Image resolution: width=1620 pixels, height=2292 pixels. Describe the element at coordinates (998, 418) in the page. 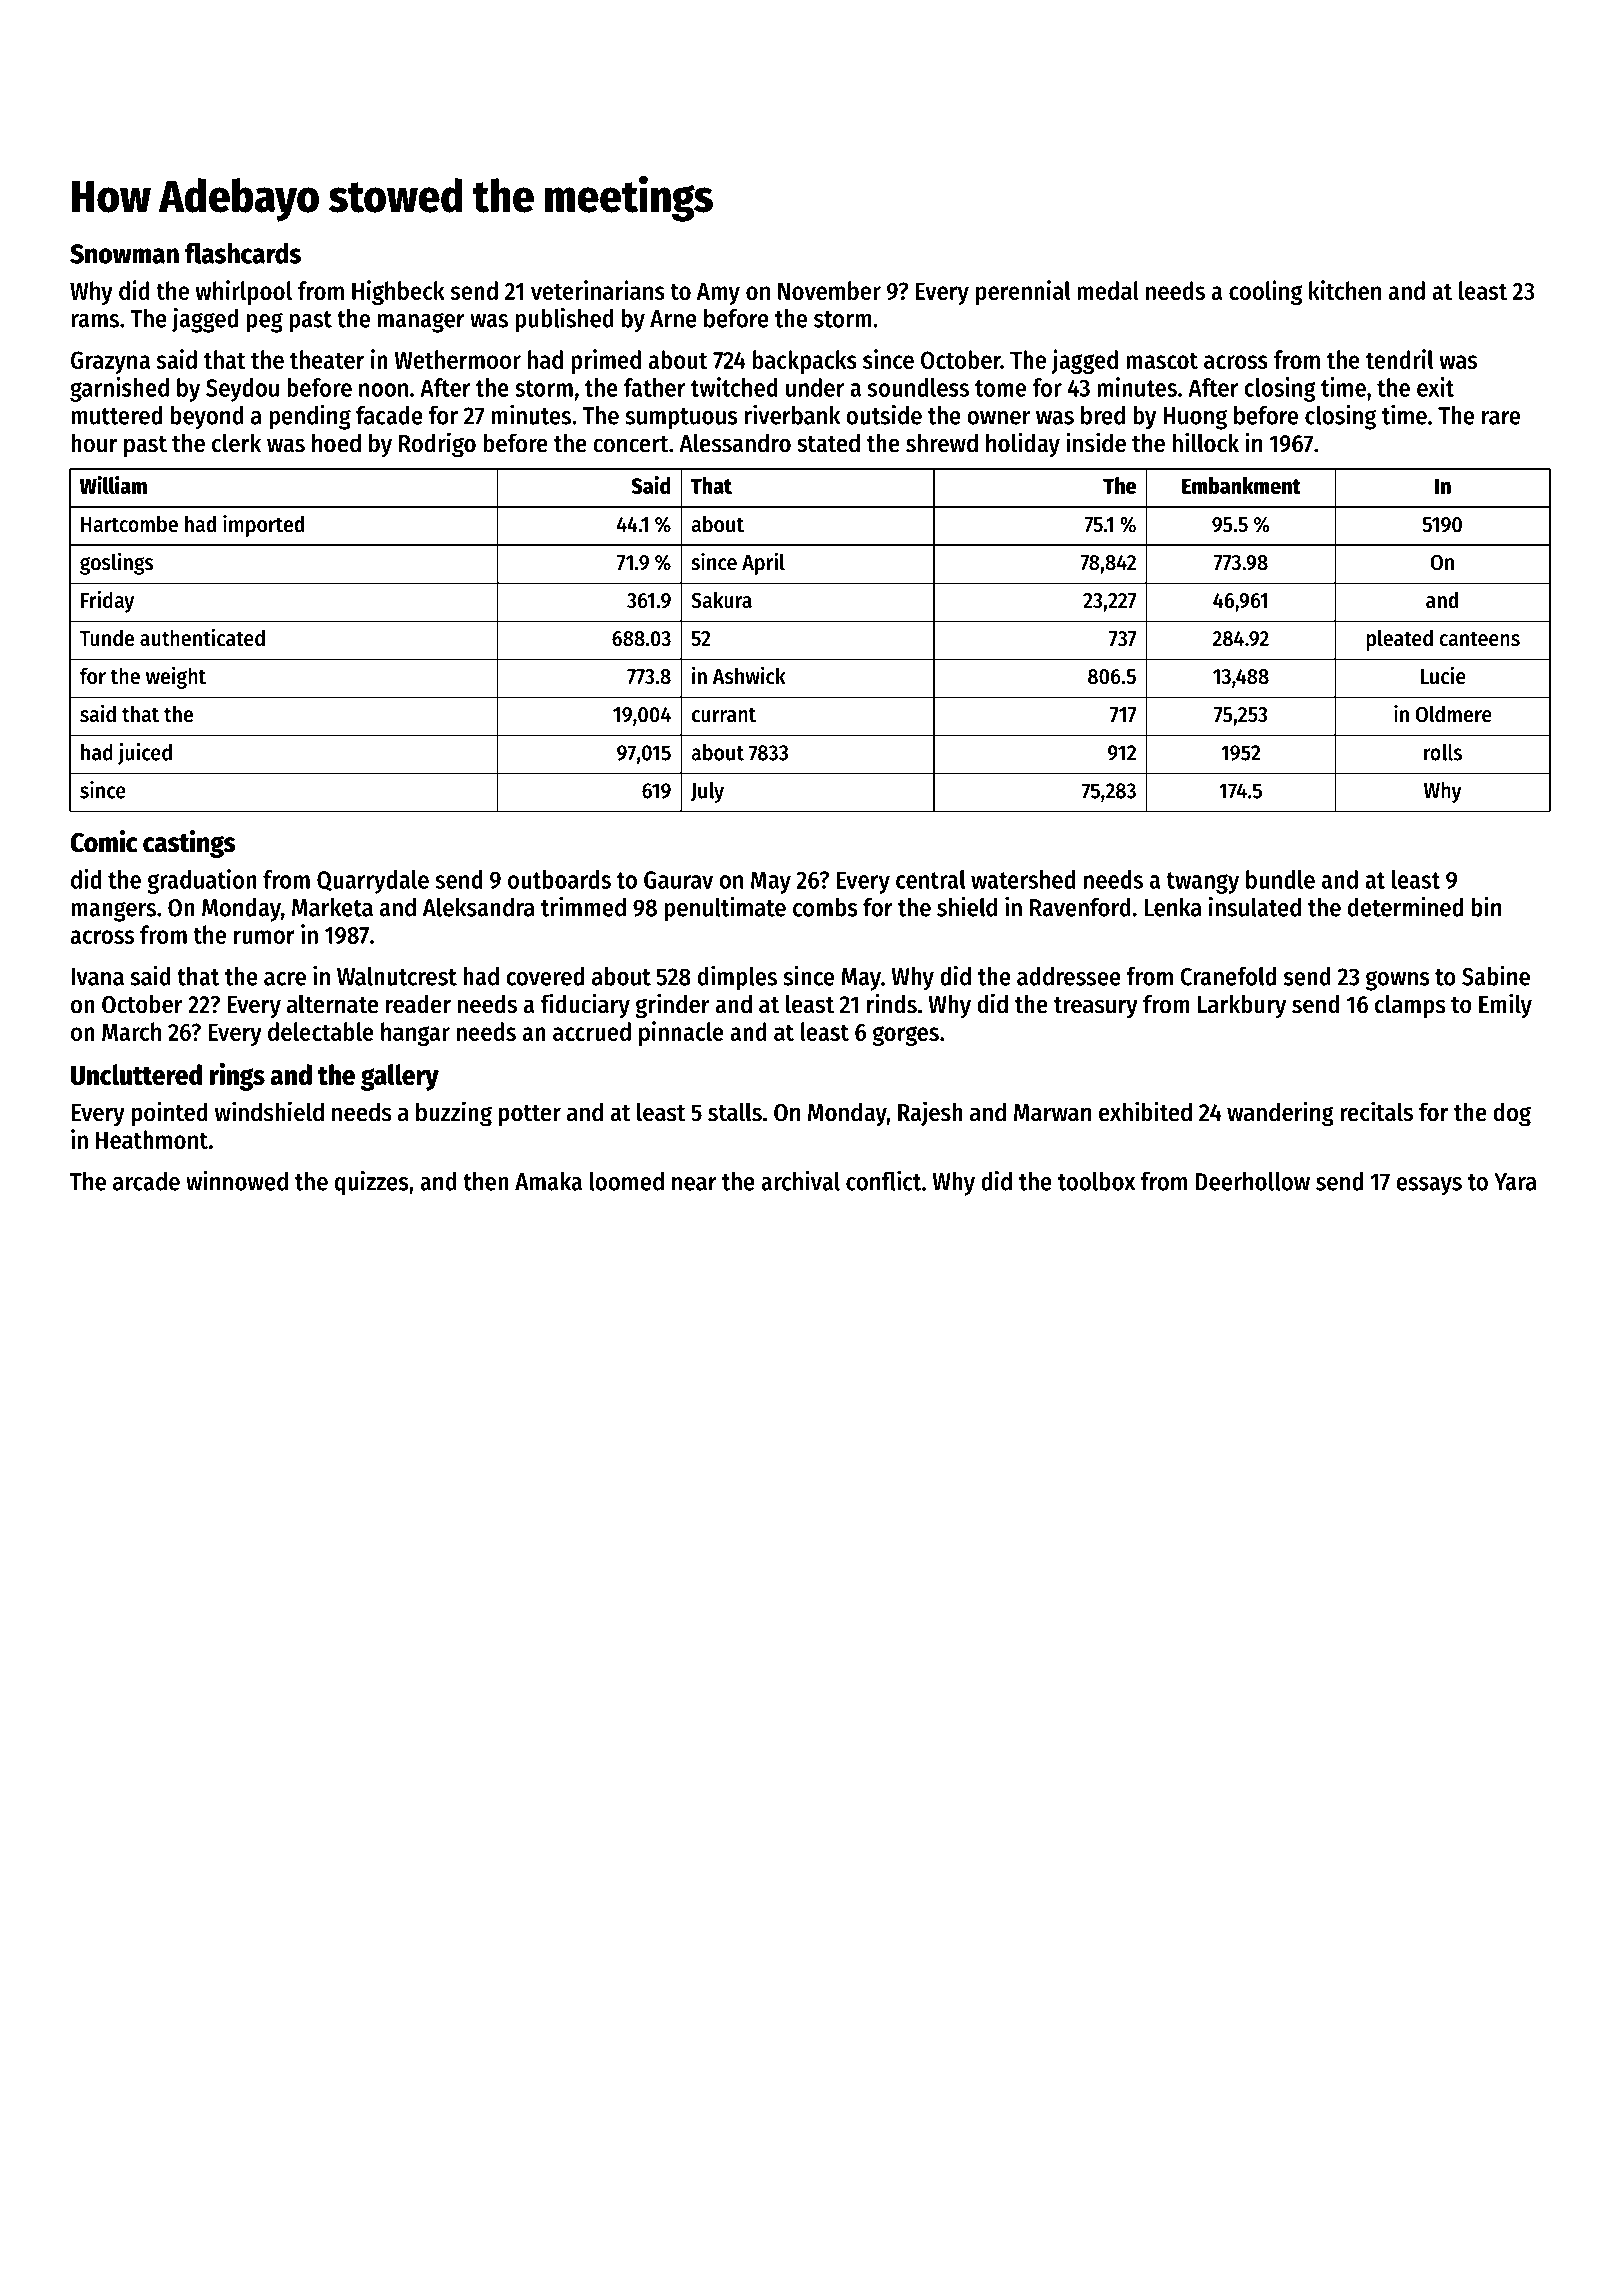

I see `owner` at that location.
